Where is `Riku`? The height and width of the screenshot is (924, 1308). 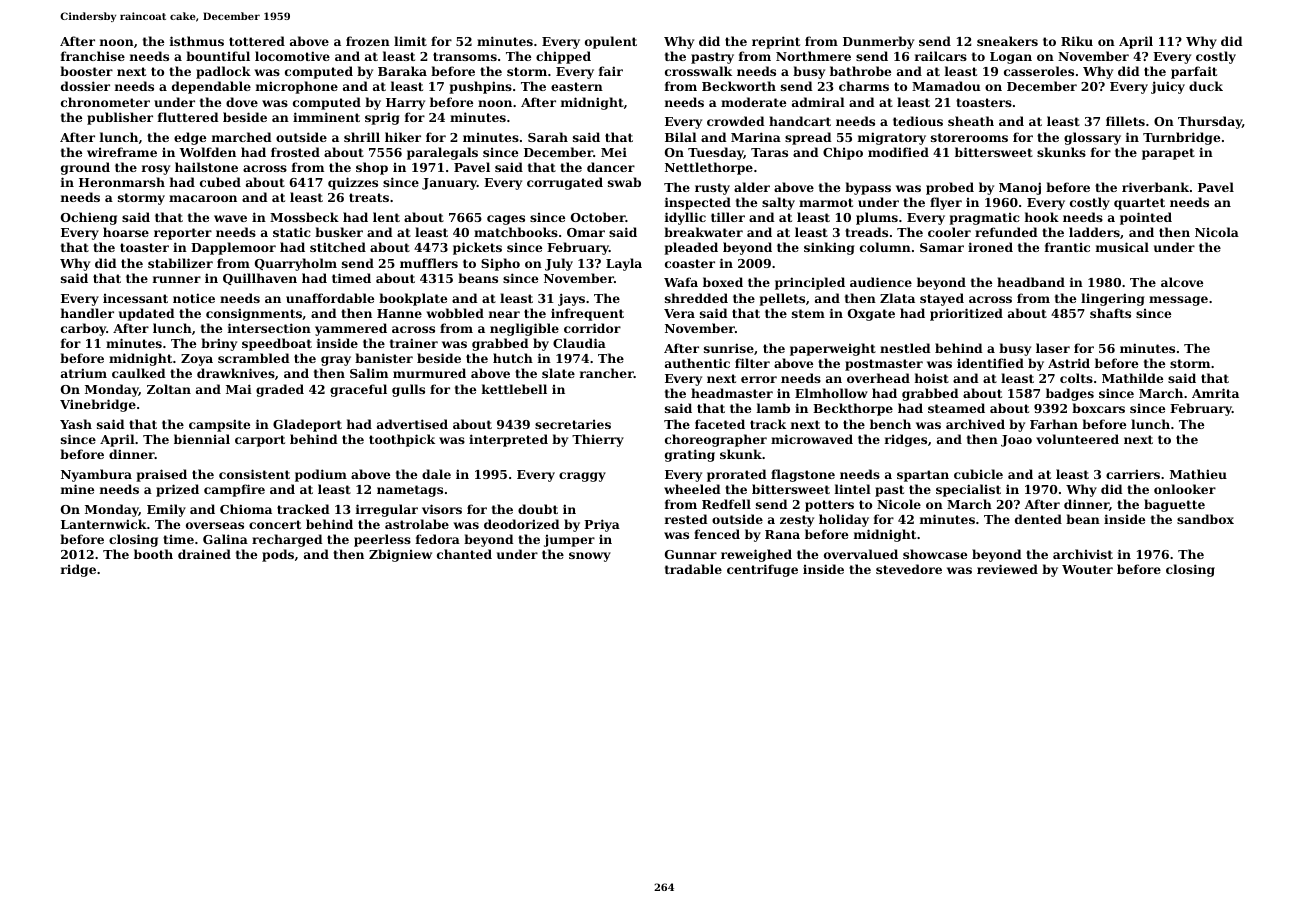 Riku is located at coordinates (1077, 41).
